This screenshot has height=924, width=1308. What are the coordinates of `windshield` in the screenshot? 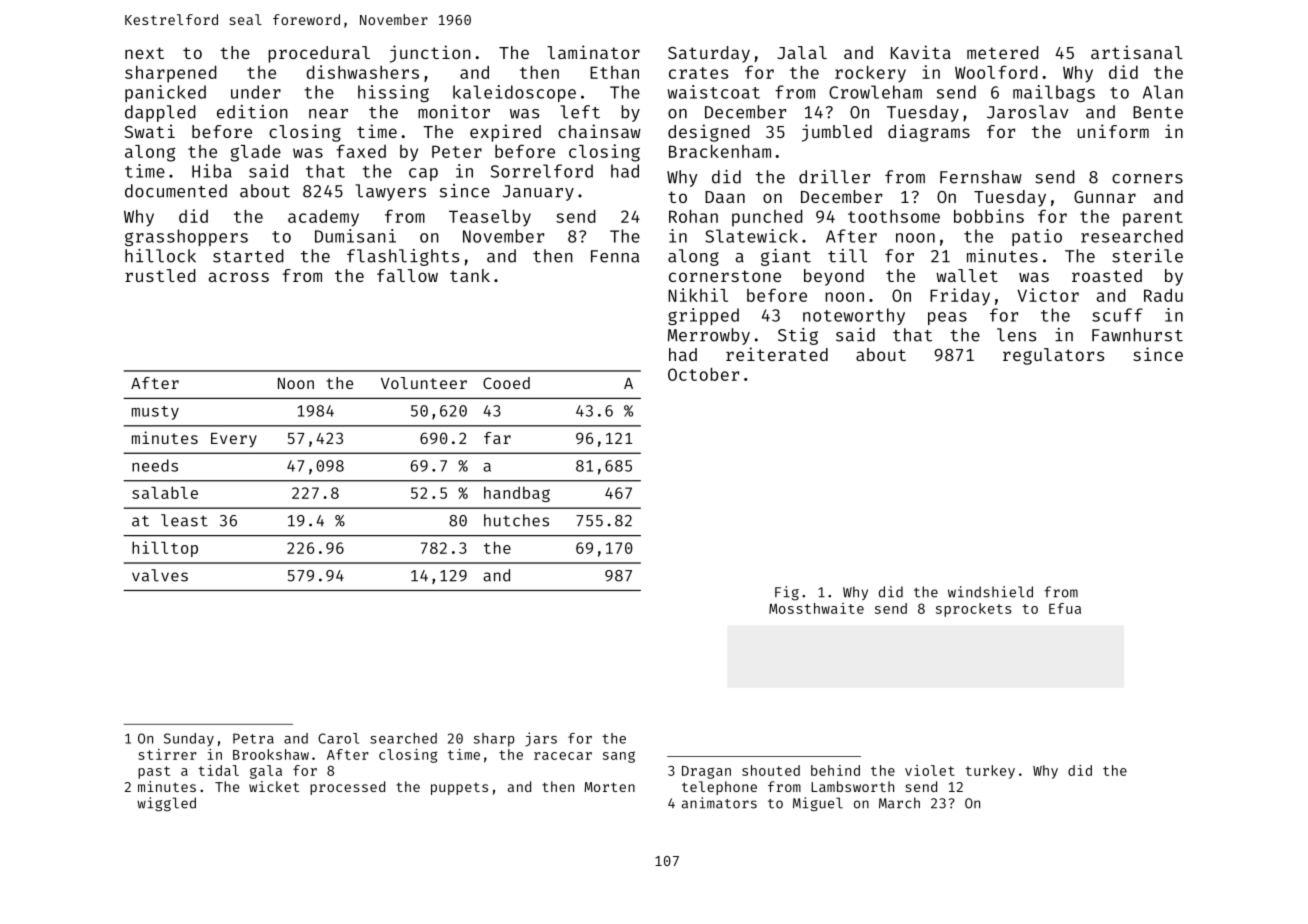 It's located at (990, 592).
